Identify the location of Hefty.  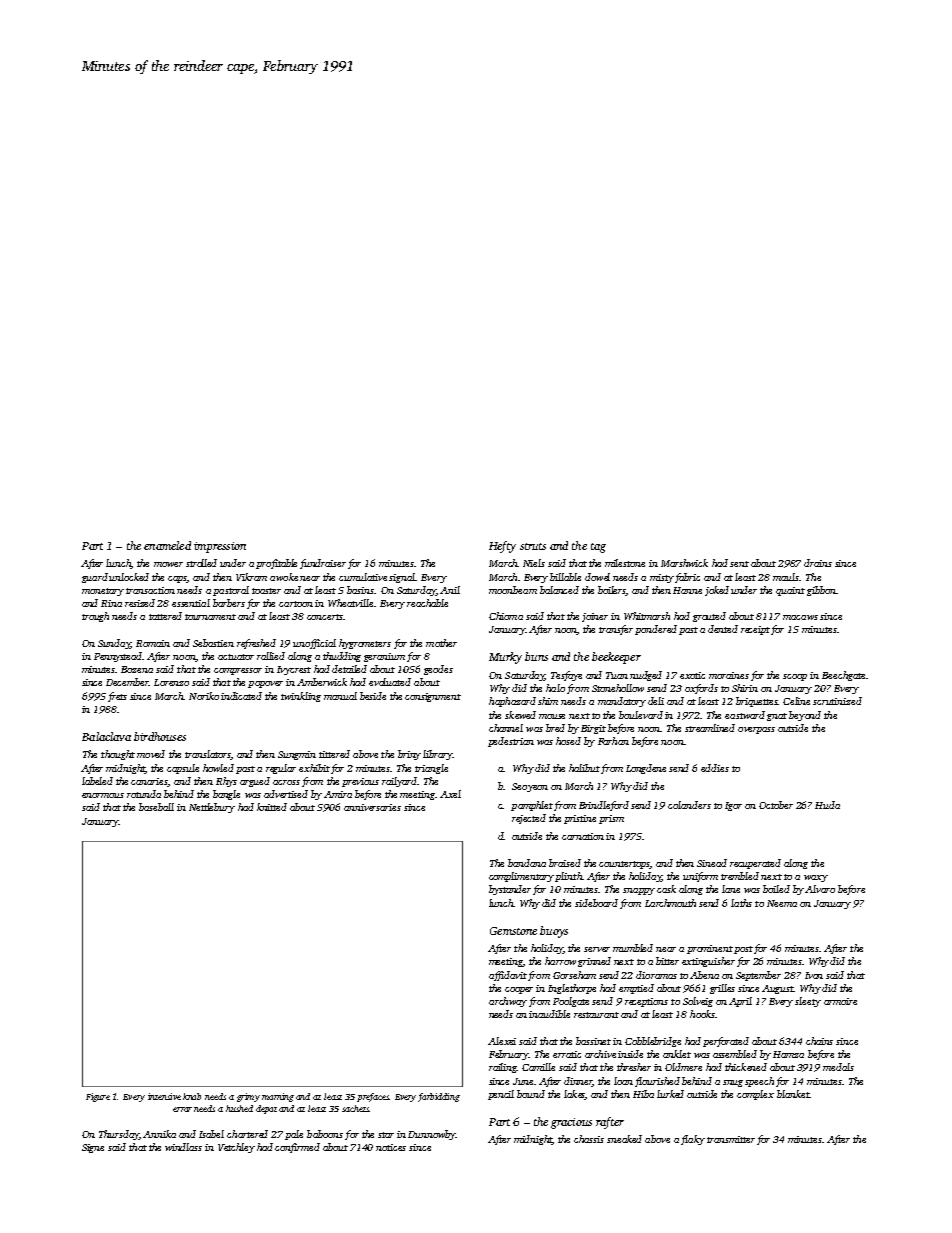
(502, 547).
